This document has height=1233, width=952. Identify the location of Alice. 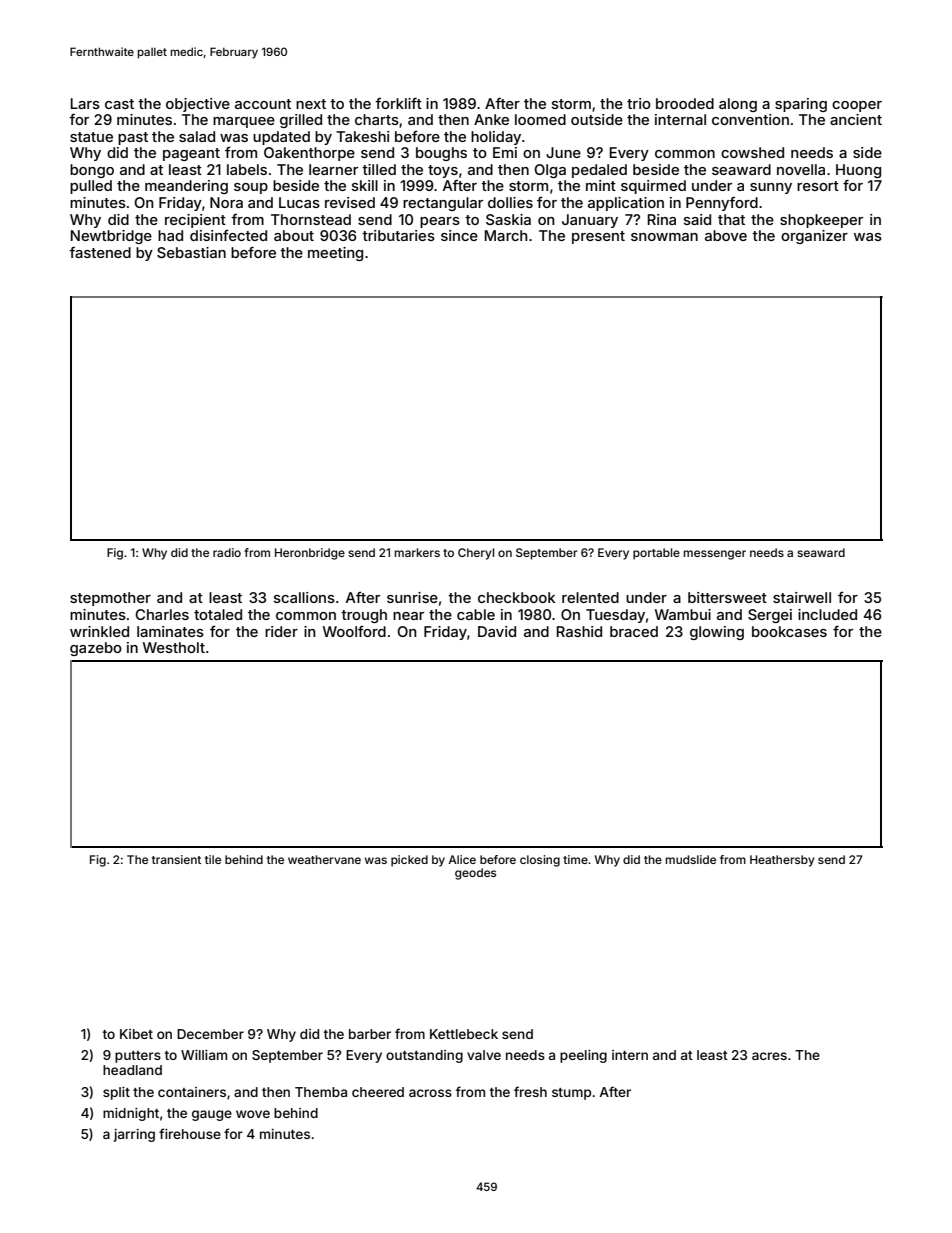
(462, 859).
